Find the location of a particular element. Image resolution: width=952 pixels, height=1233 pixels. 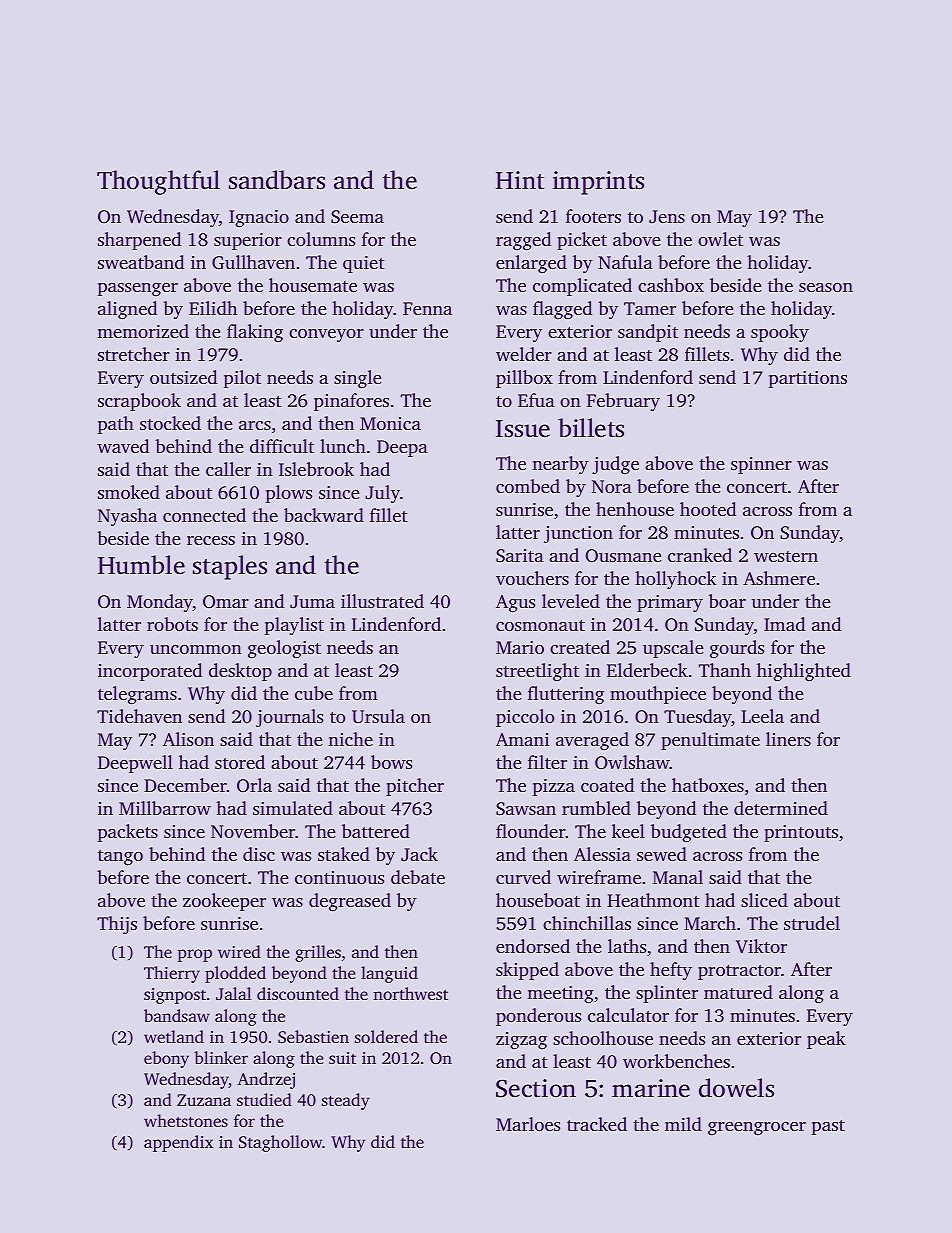

fluttering is located at coordinates (566, 695).
